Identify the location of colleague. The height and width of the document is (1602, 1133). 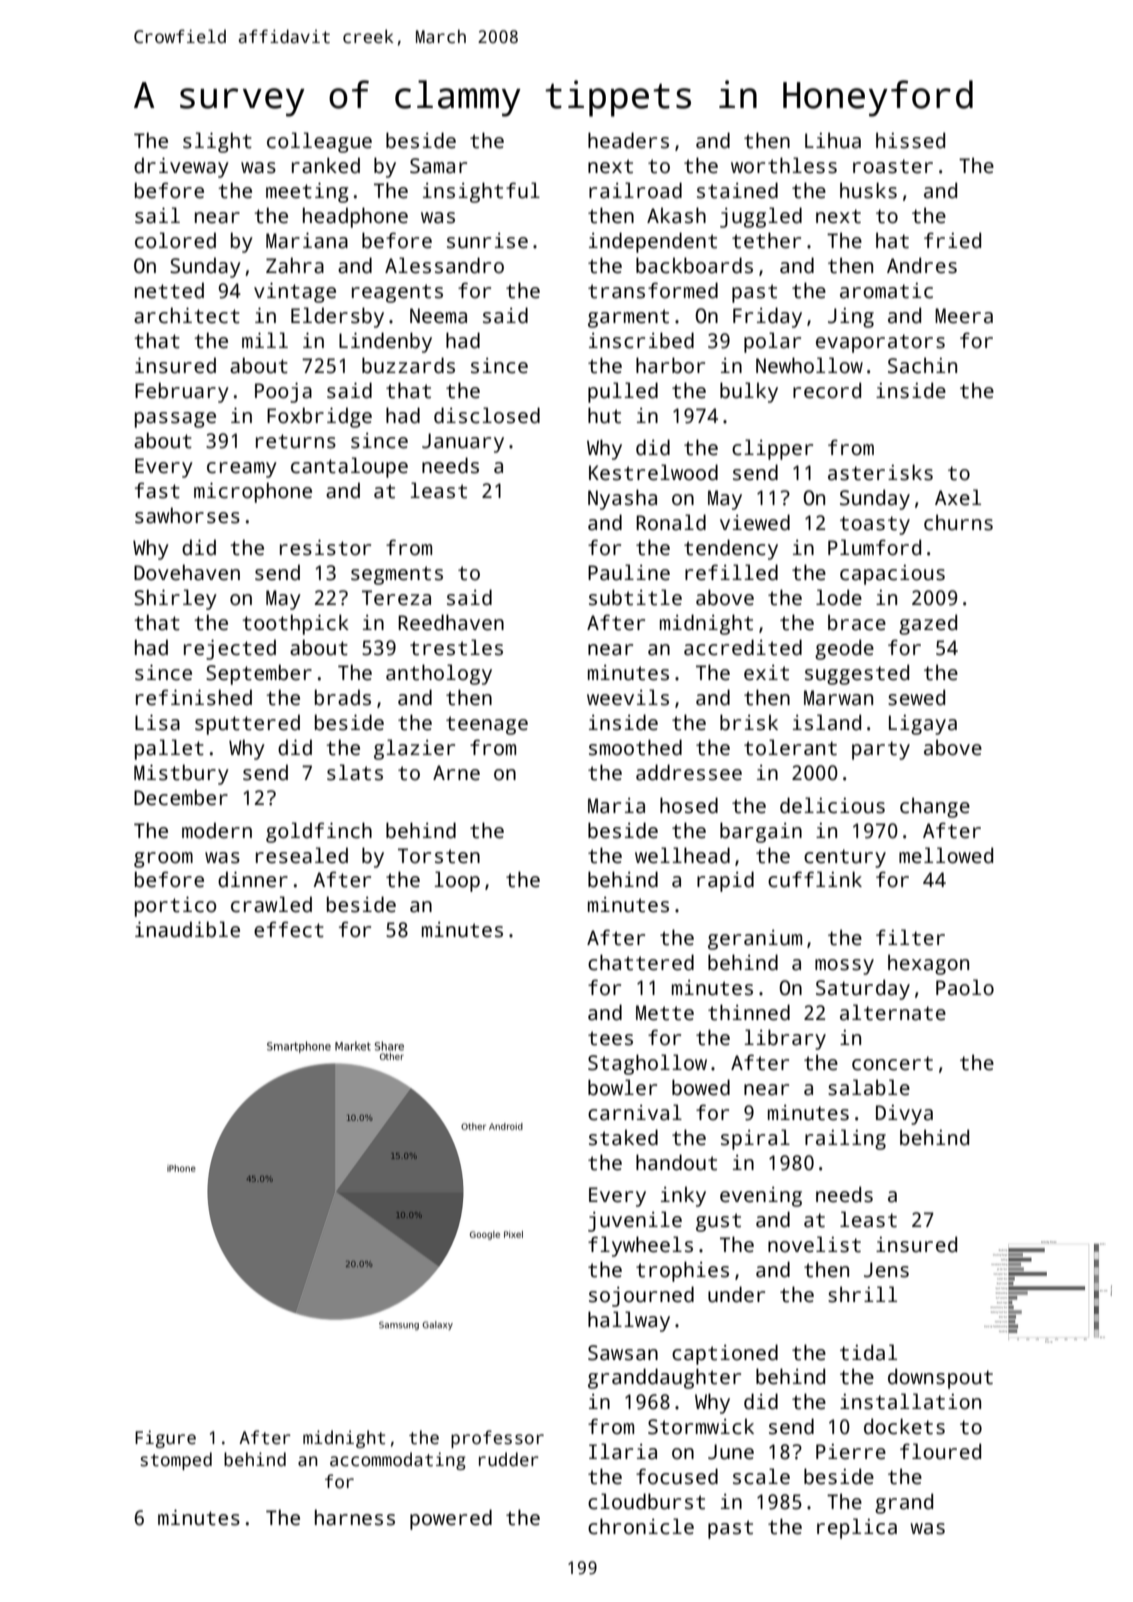
(319, 142).
